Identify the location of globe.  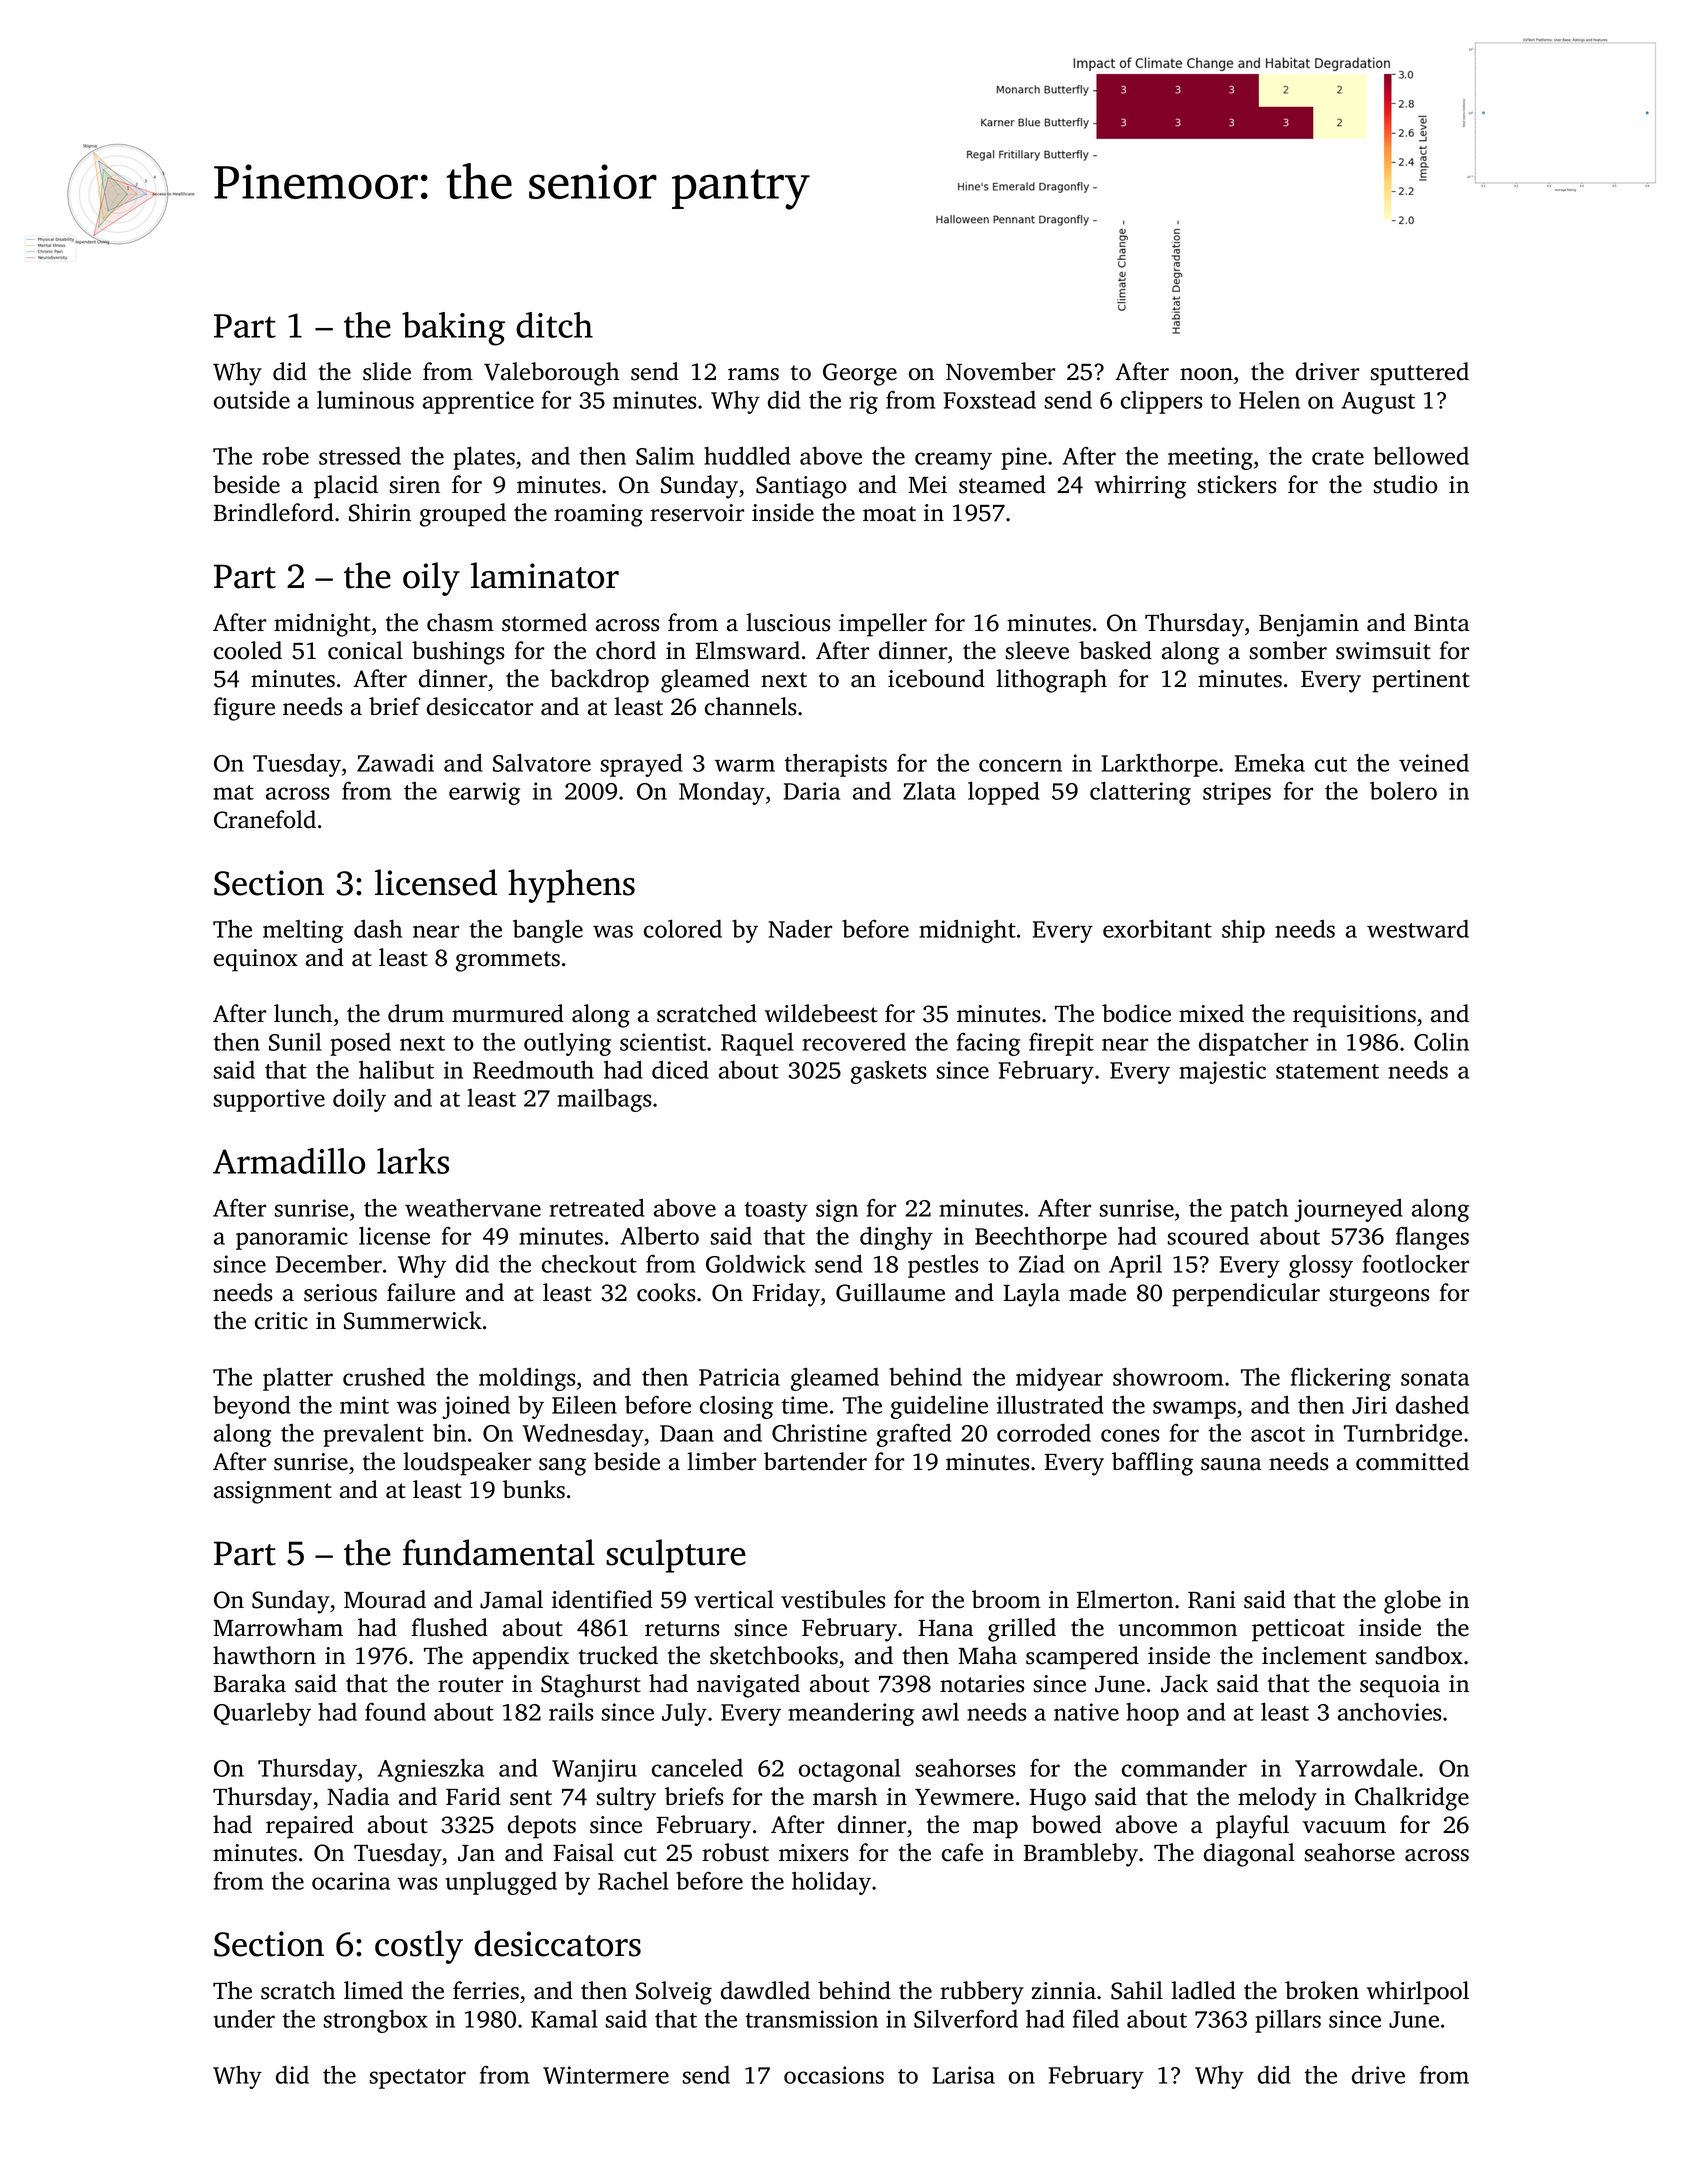
(1412, 1602).
